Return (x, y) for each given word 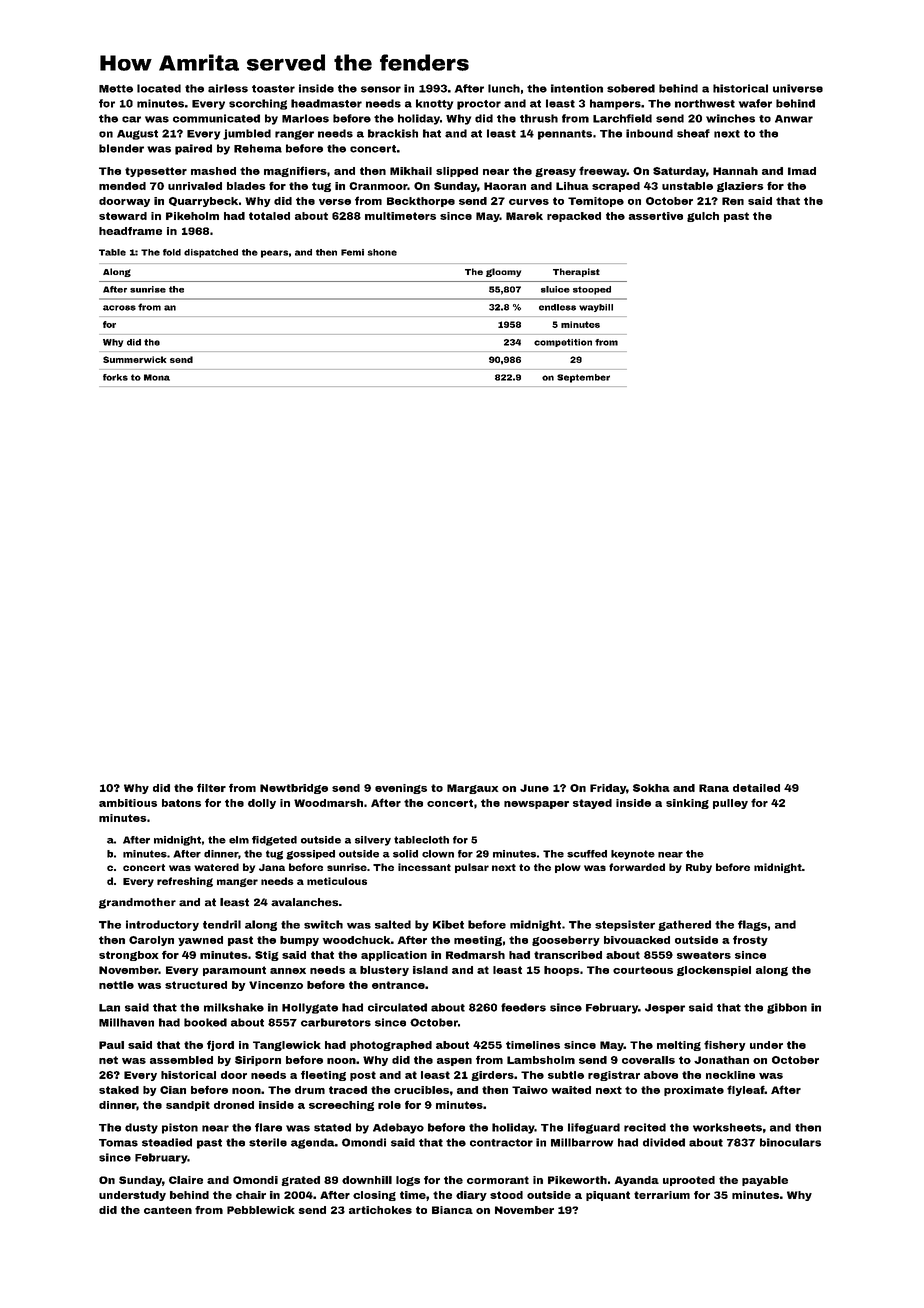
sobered (631, 88)
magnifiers (295, 171)
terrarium (662, 1195)
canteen (168, 1210)
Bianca (452, 1210)
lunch (504, 88)
